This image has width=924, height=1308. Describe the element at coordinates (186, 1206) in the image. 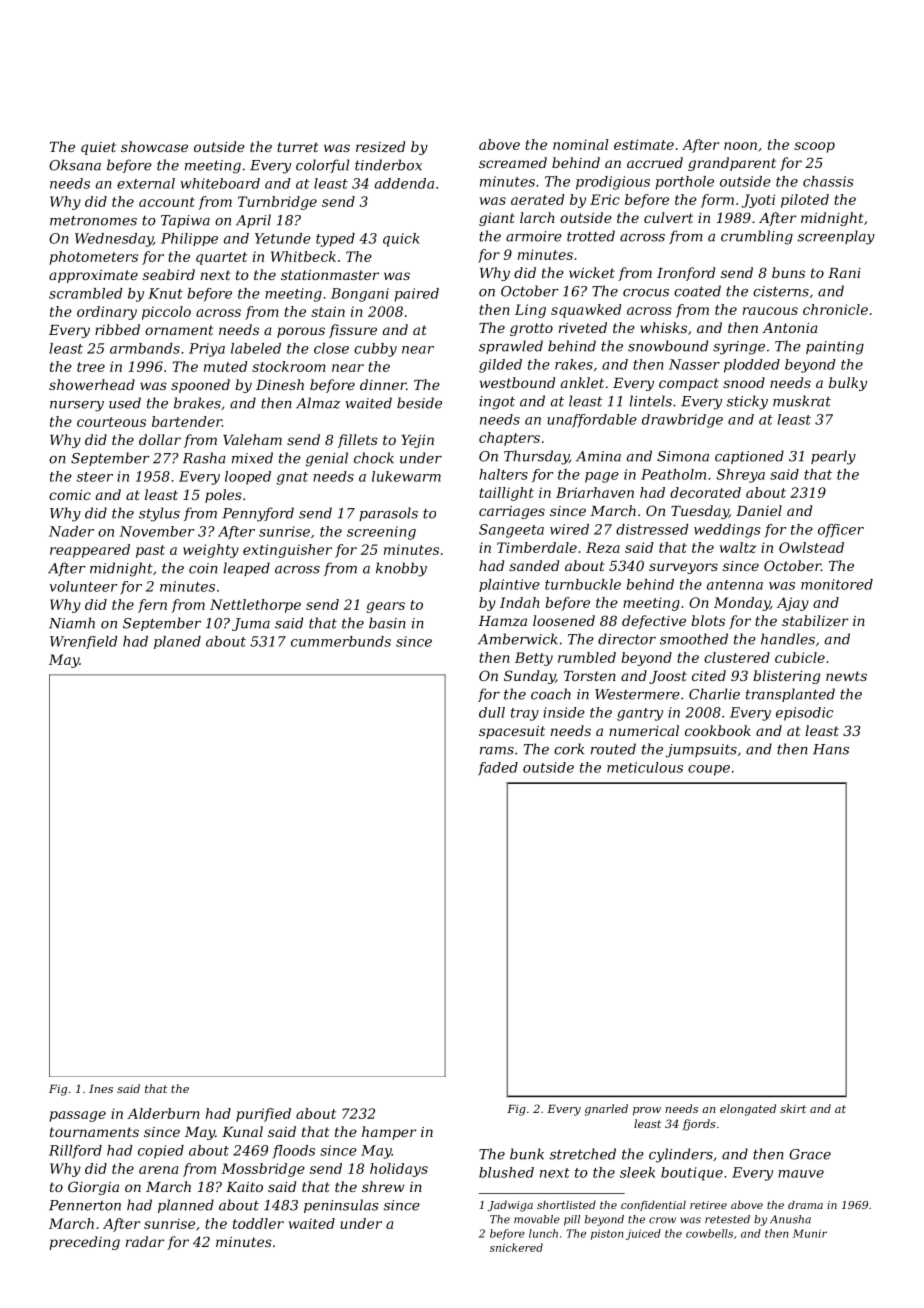

I see `planned` at that location.
